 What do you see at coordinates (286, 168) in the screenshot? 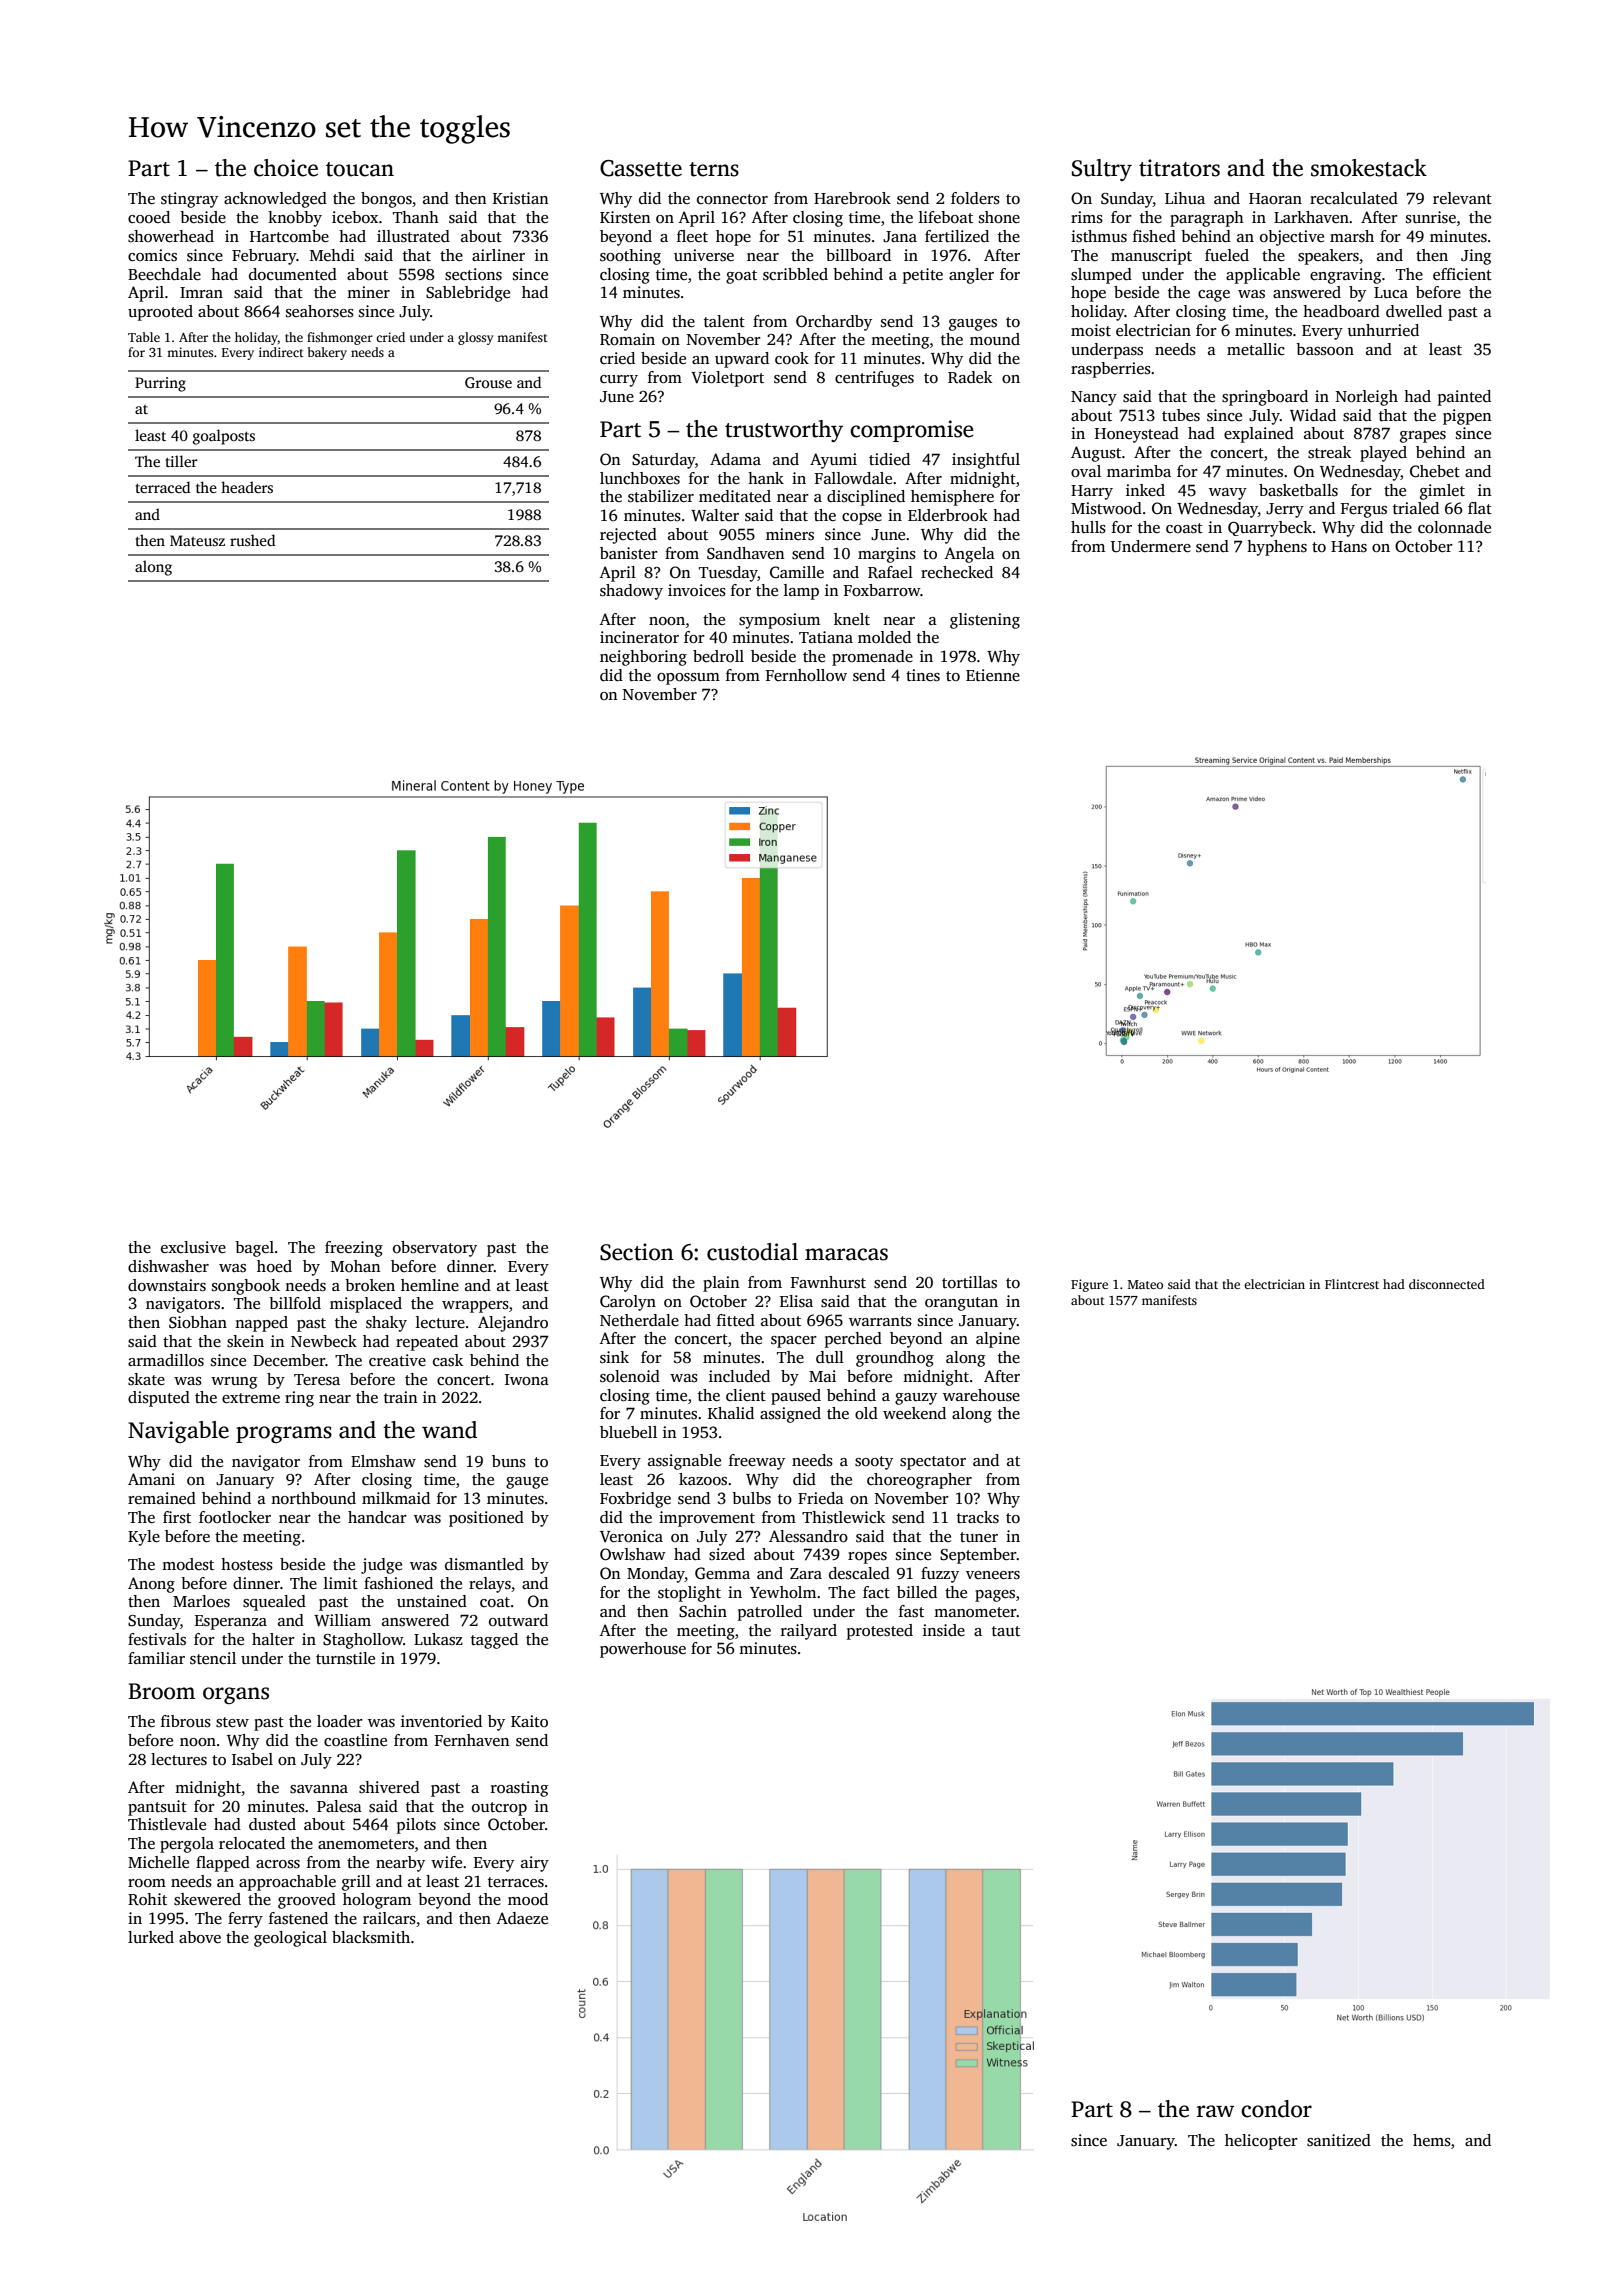
I see `choice` at bounding box center [286, 168].
